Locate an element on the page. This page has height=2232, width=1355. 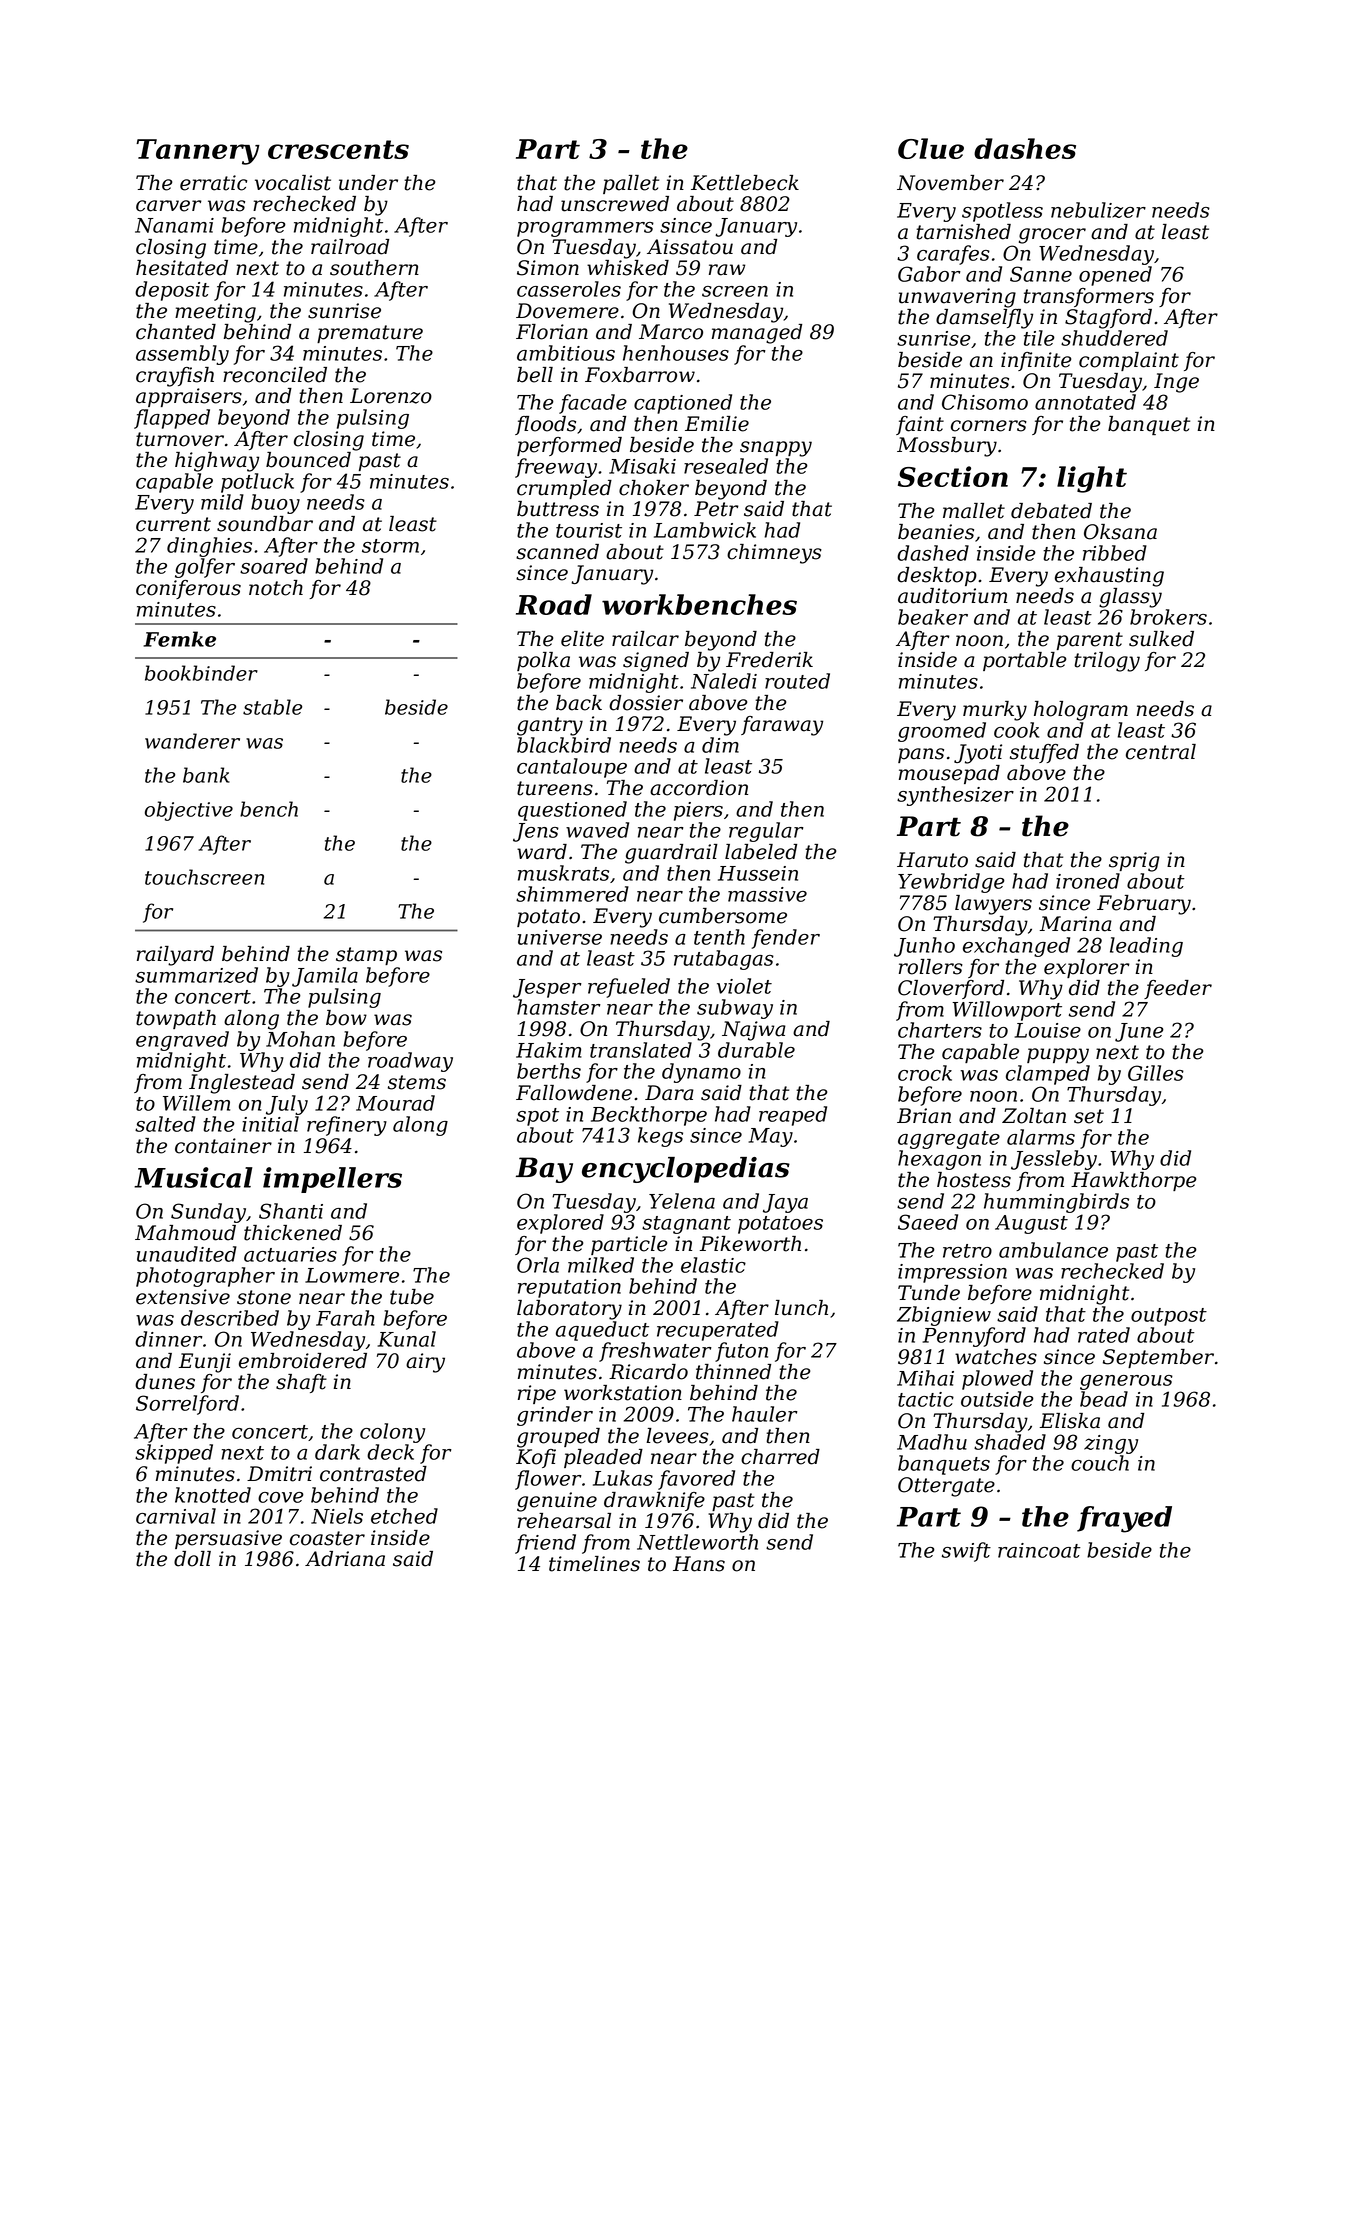
beaker is located at coordinates (933, 617).
